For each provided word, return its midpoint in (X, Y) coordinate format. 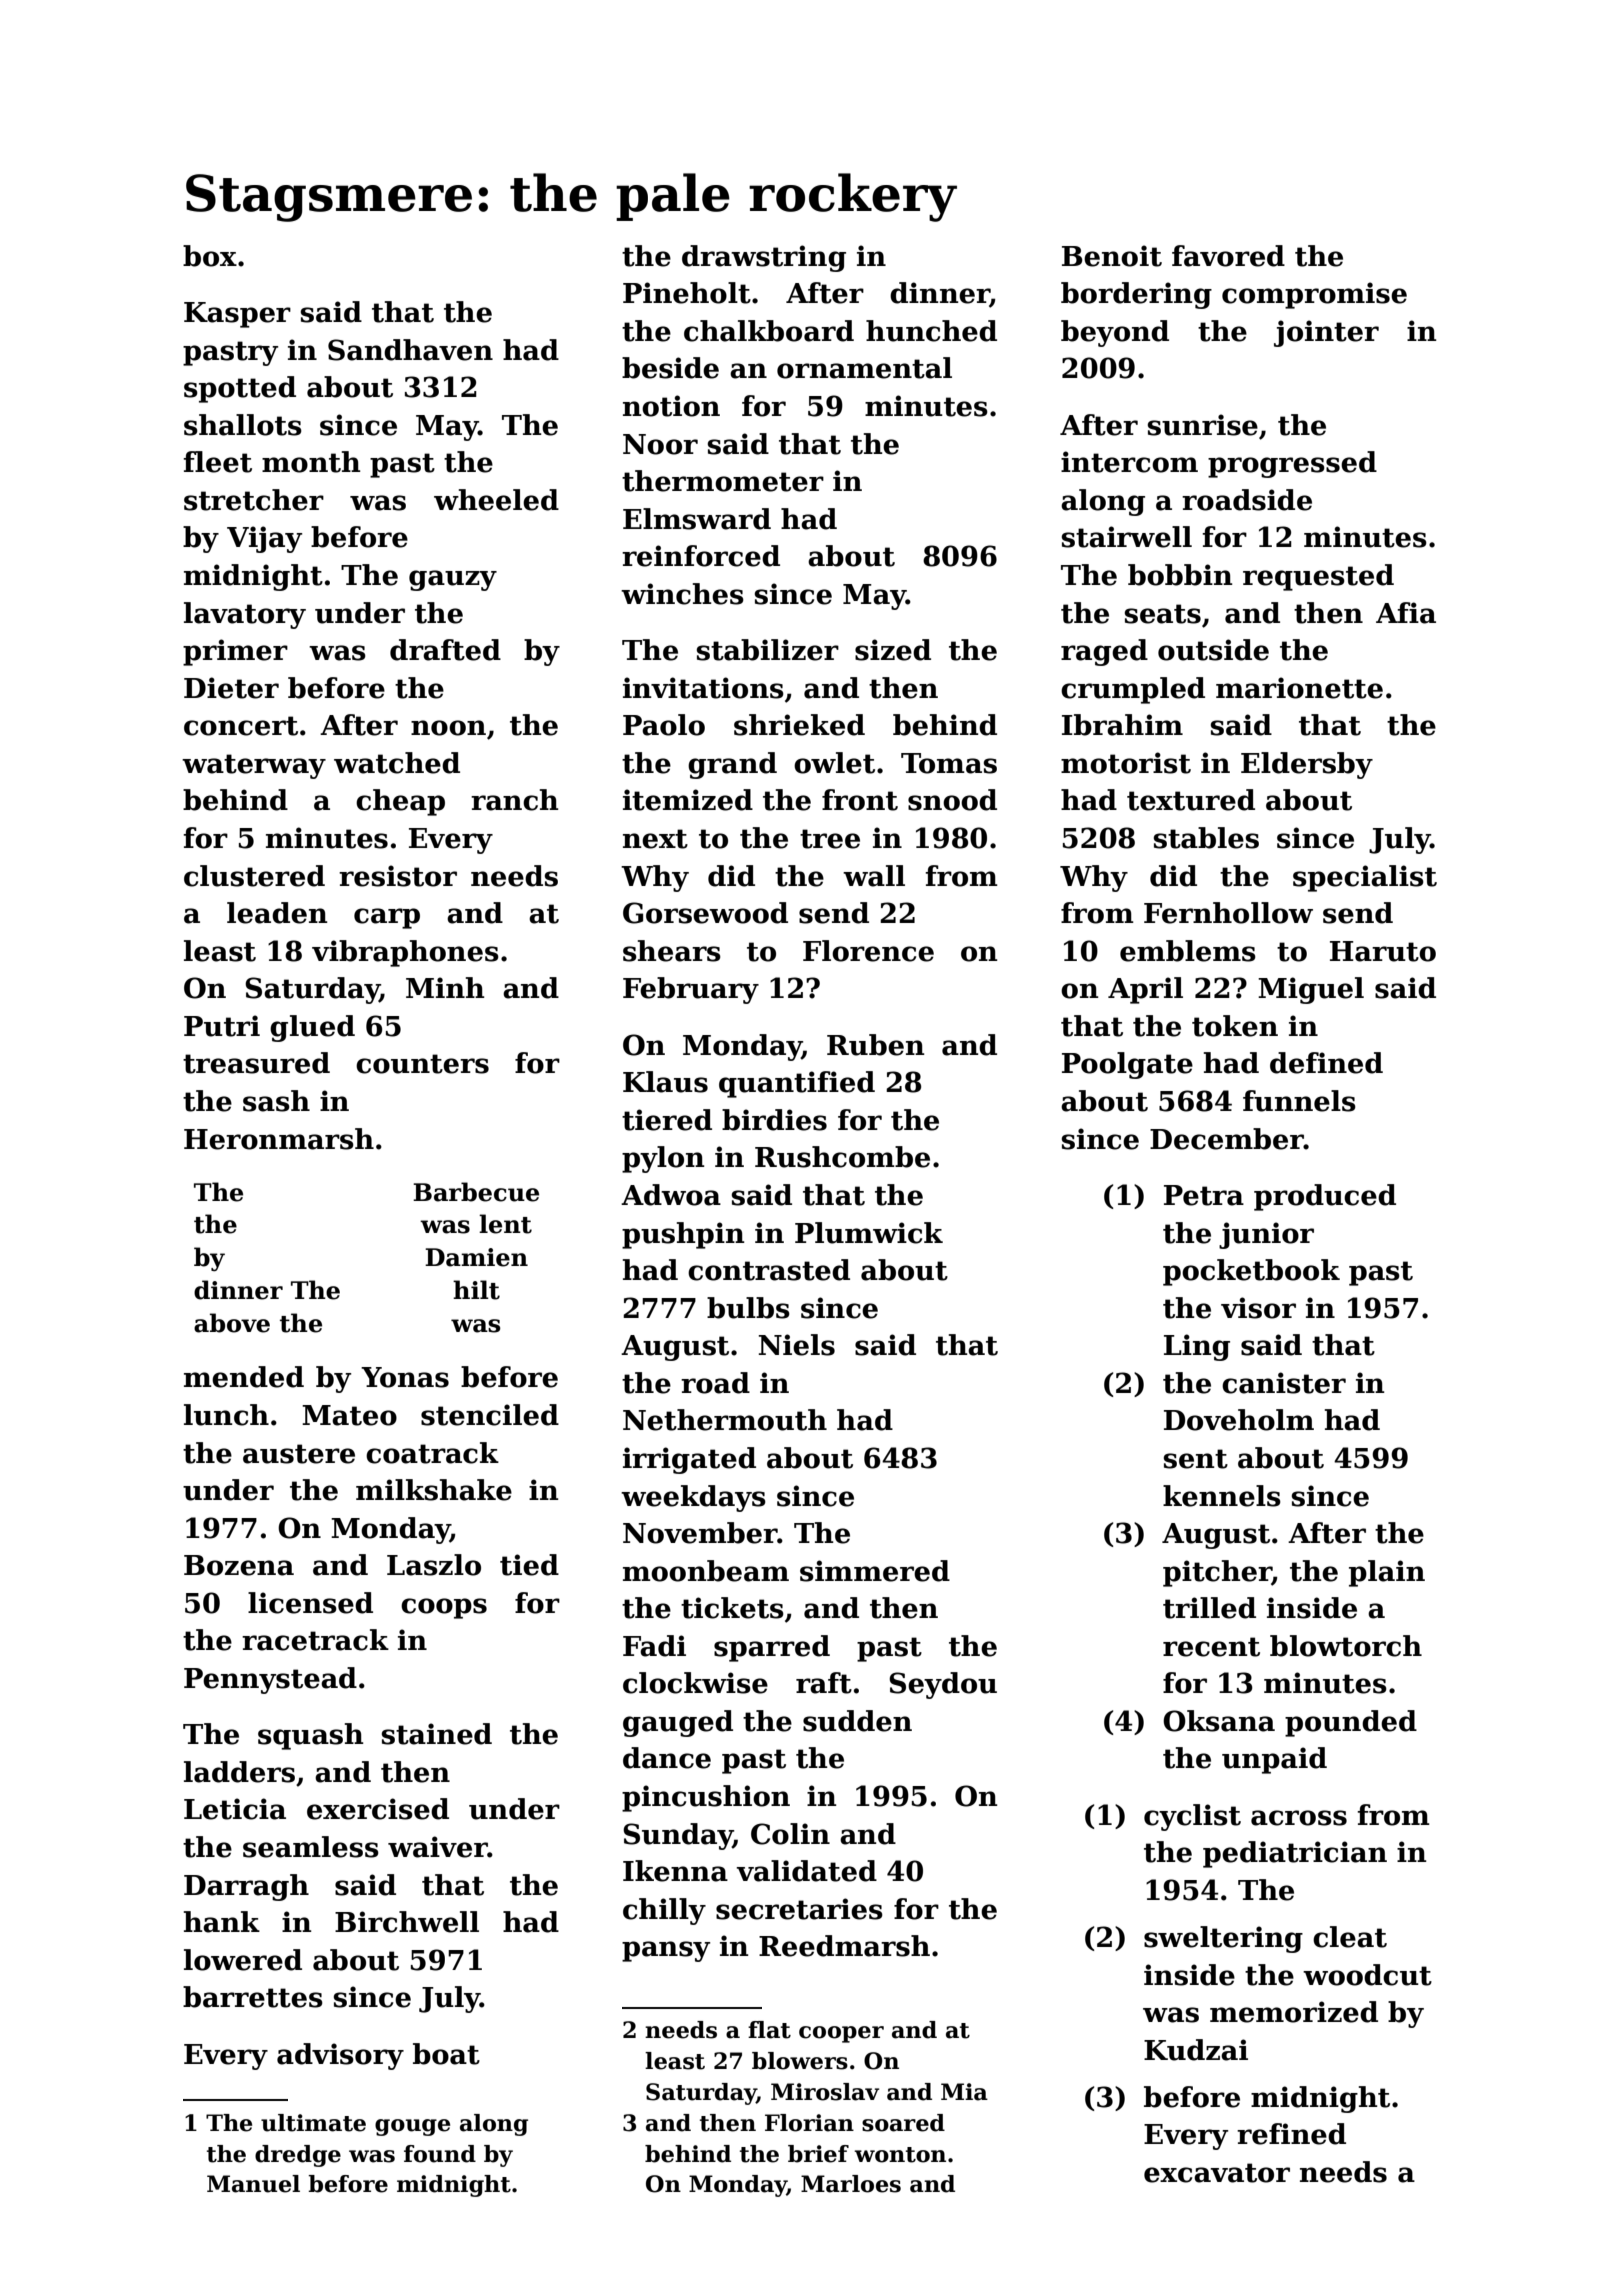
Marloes (851, 2184)
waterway (254, 766)
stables (1206, 838)
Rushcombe (842, 1157)
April (1145, 990)
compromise (1314, 295)
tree (830, 839)
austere (299, 1454)
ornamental (864, 368)
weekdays (693, 1498)
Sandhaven (410, 350)
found (440, 2154)
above (232, 1323)
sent (1196, 1459)
